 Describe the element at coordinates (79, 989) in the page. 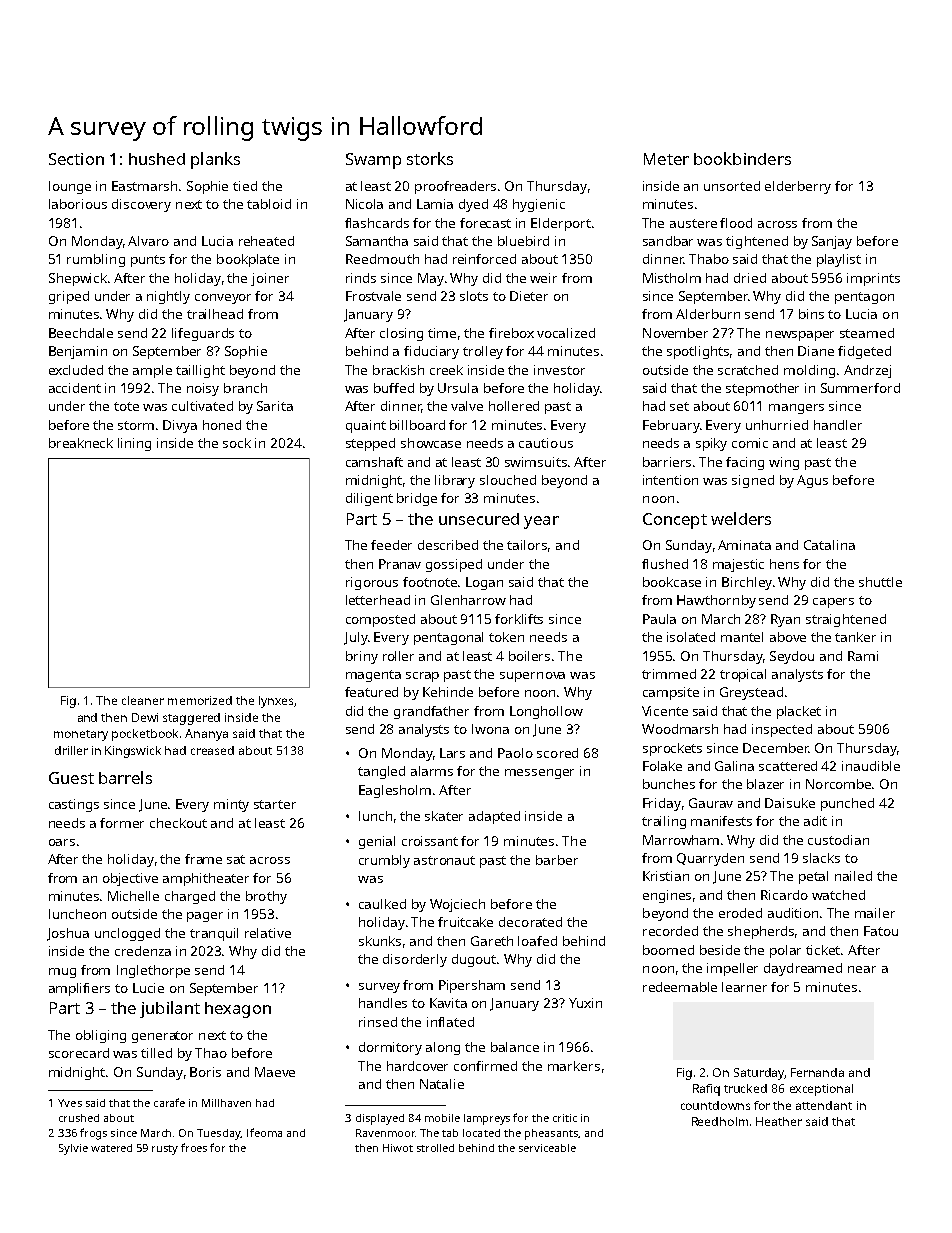

I see `amplifiers` at that location.
